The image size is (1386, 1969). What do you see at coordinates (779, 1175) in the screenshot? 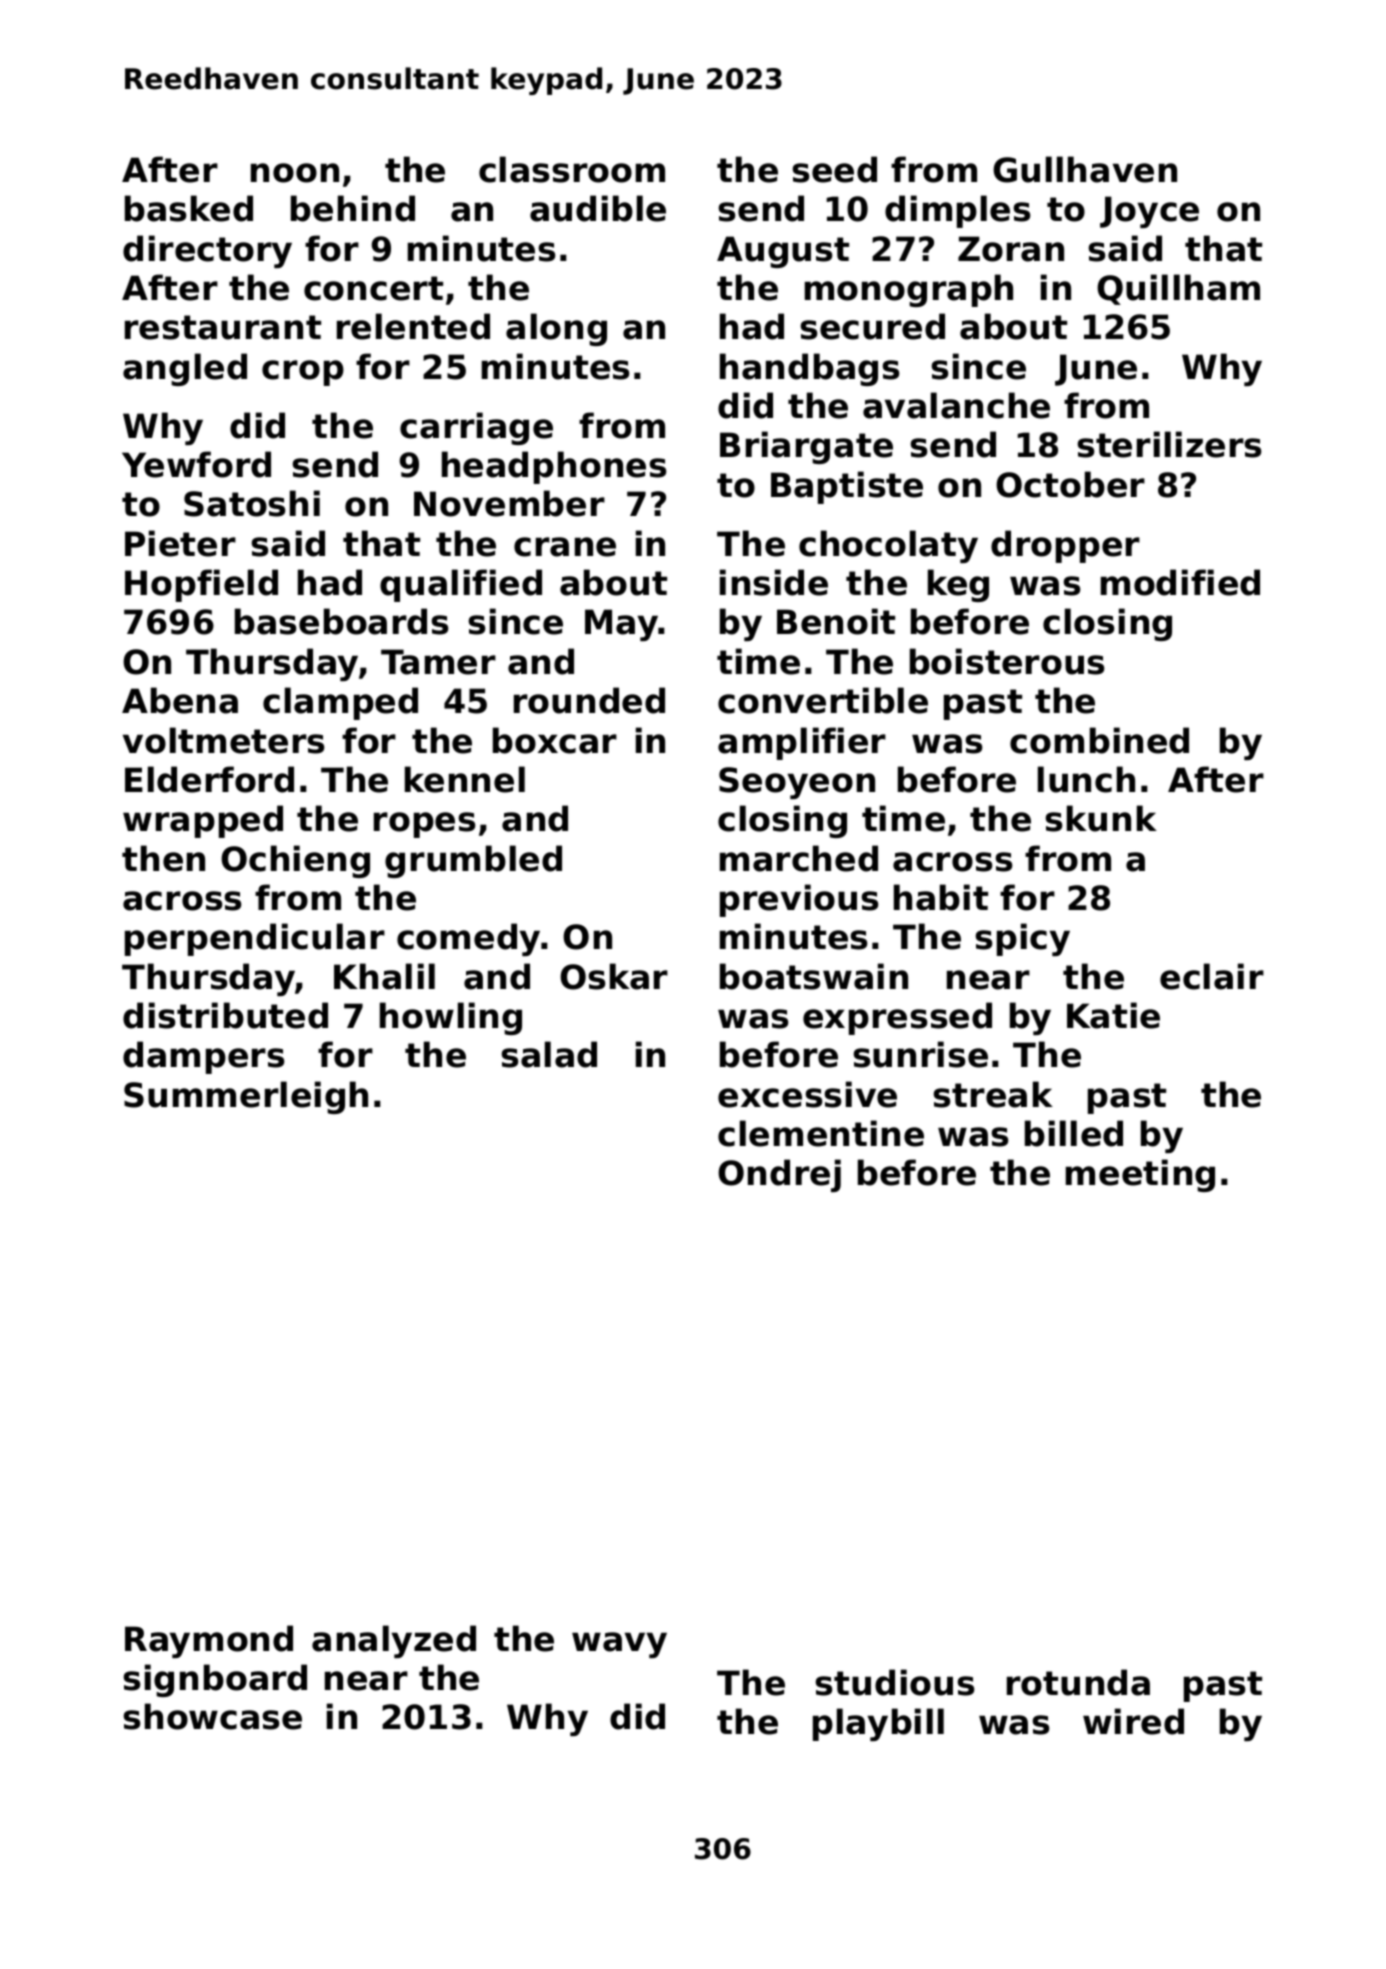
I see `Ondrej` at bounding box center [779, 1175].
